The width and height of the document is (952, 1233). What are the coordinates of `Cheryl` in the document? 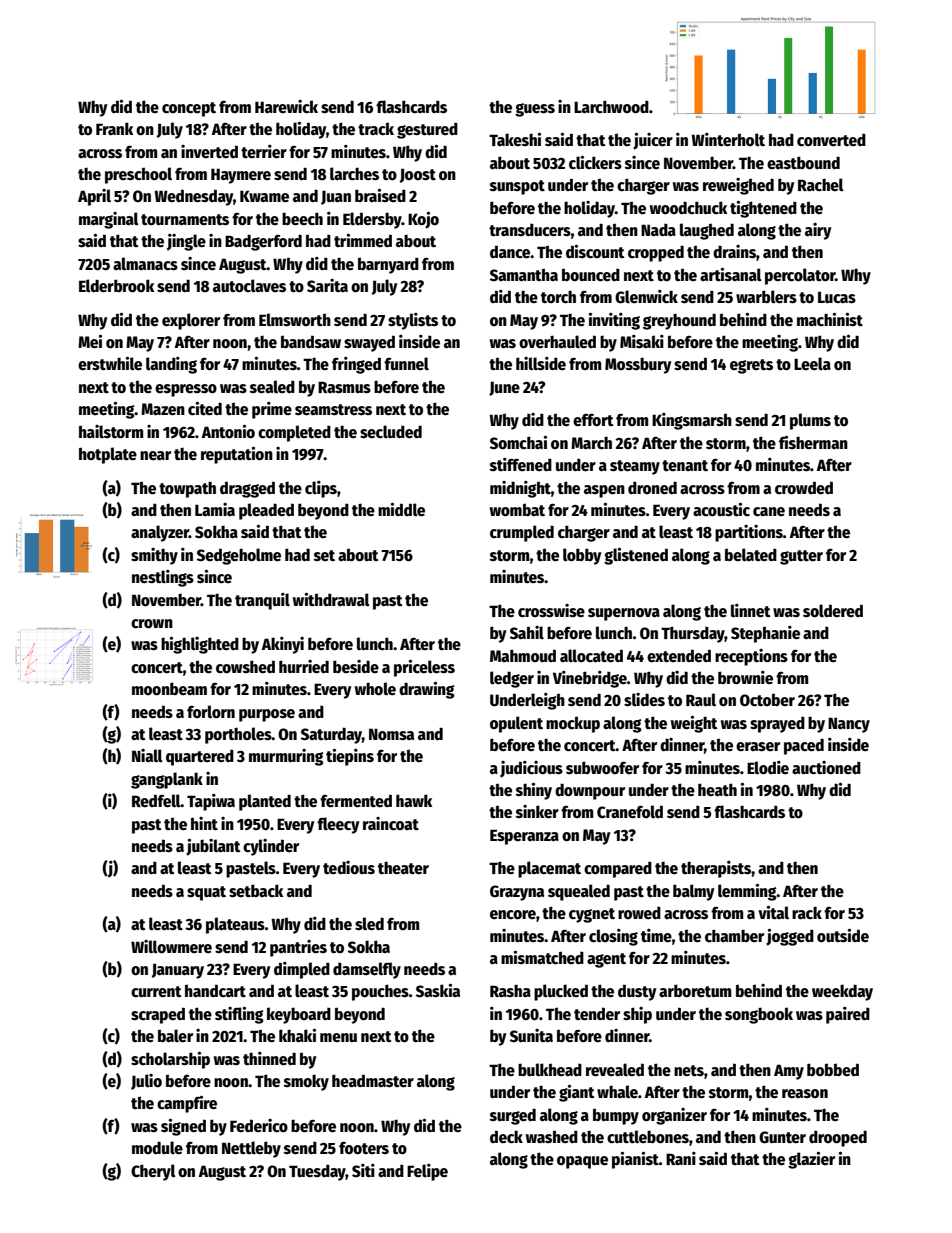 It's located at (153, 1172).
